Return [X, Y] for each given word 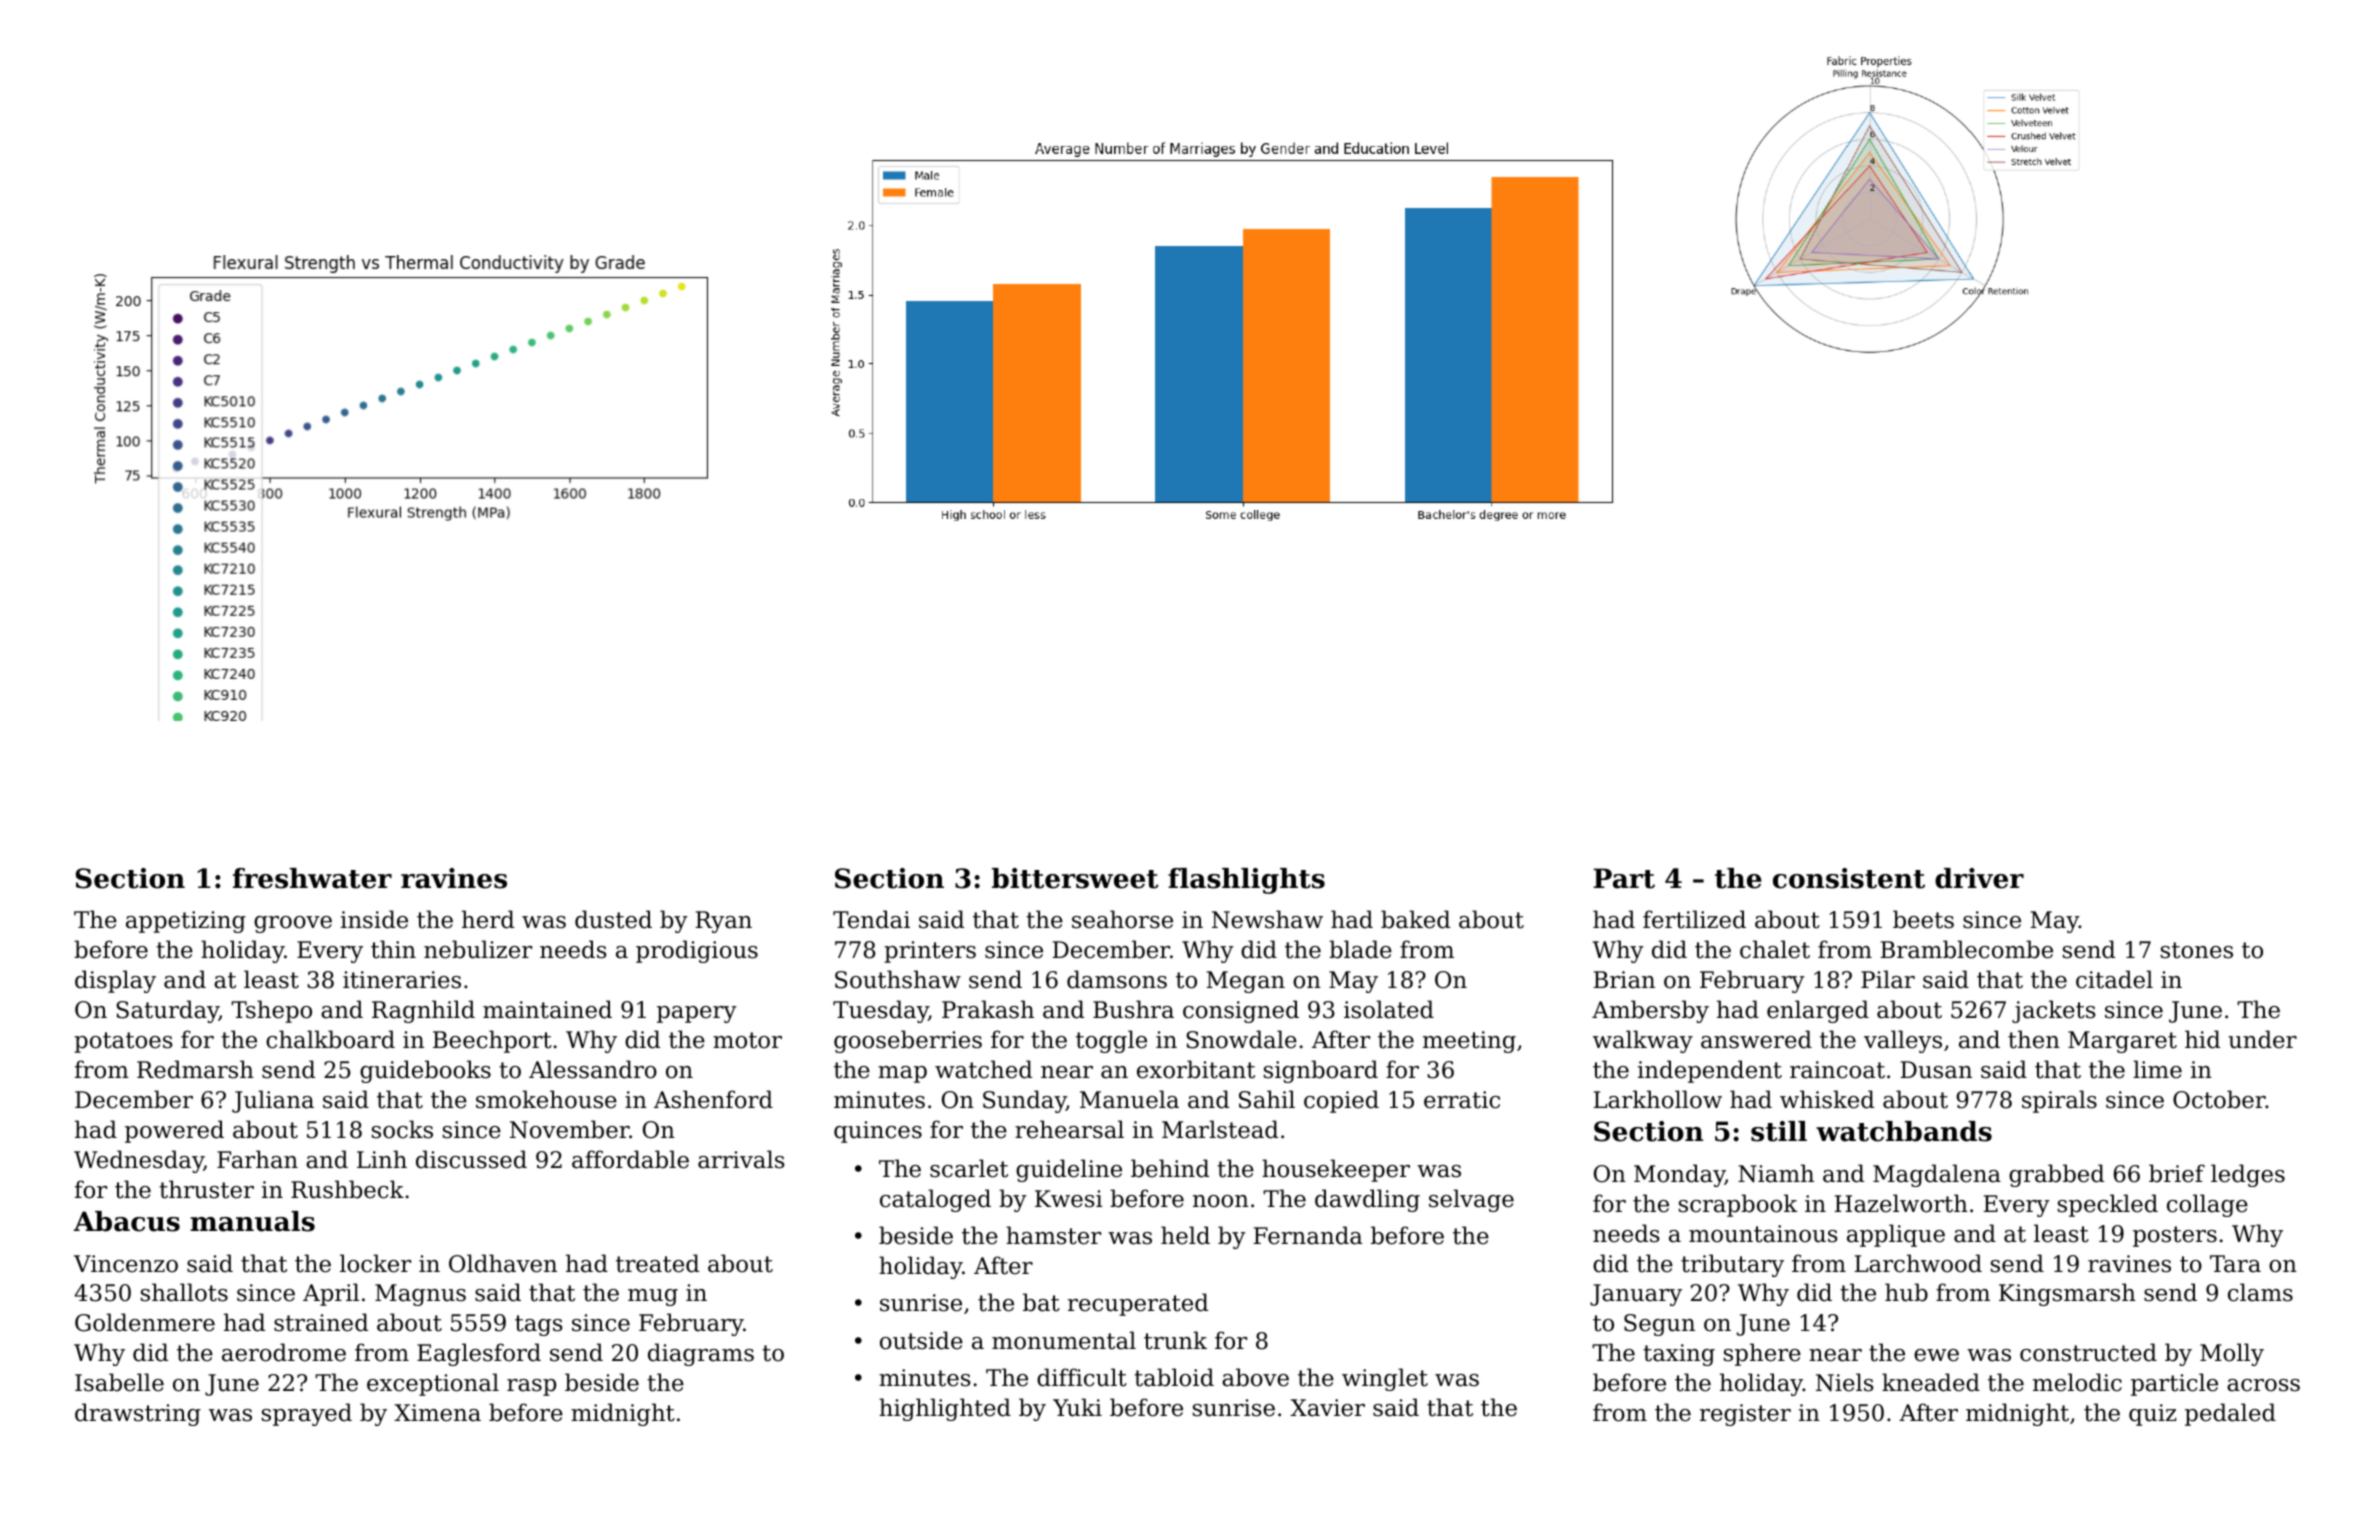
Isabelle [119, 1382]
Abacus [127, 1221]
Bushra [1133, 1009]
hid [2202, 1039]
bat [1041, 1302]
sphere [1762, 1354]
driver [1979, 878]
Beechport [492, 1041]
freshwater [312, 878]
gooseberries [908, 1041]
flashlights [1246, 881]
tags [538, 1325]
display [115, 981]
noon [1221, 1201]
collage [2207, 1205]
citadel [2114, 979]
